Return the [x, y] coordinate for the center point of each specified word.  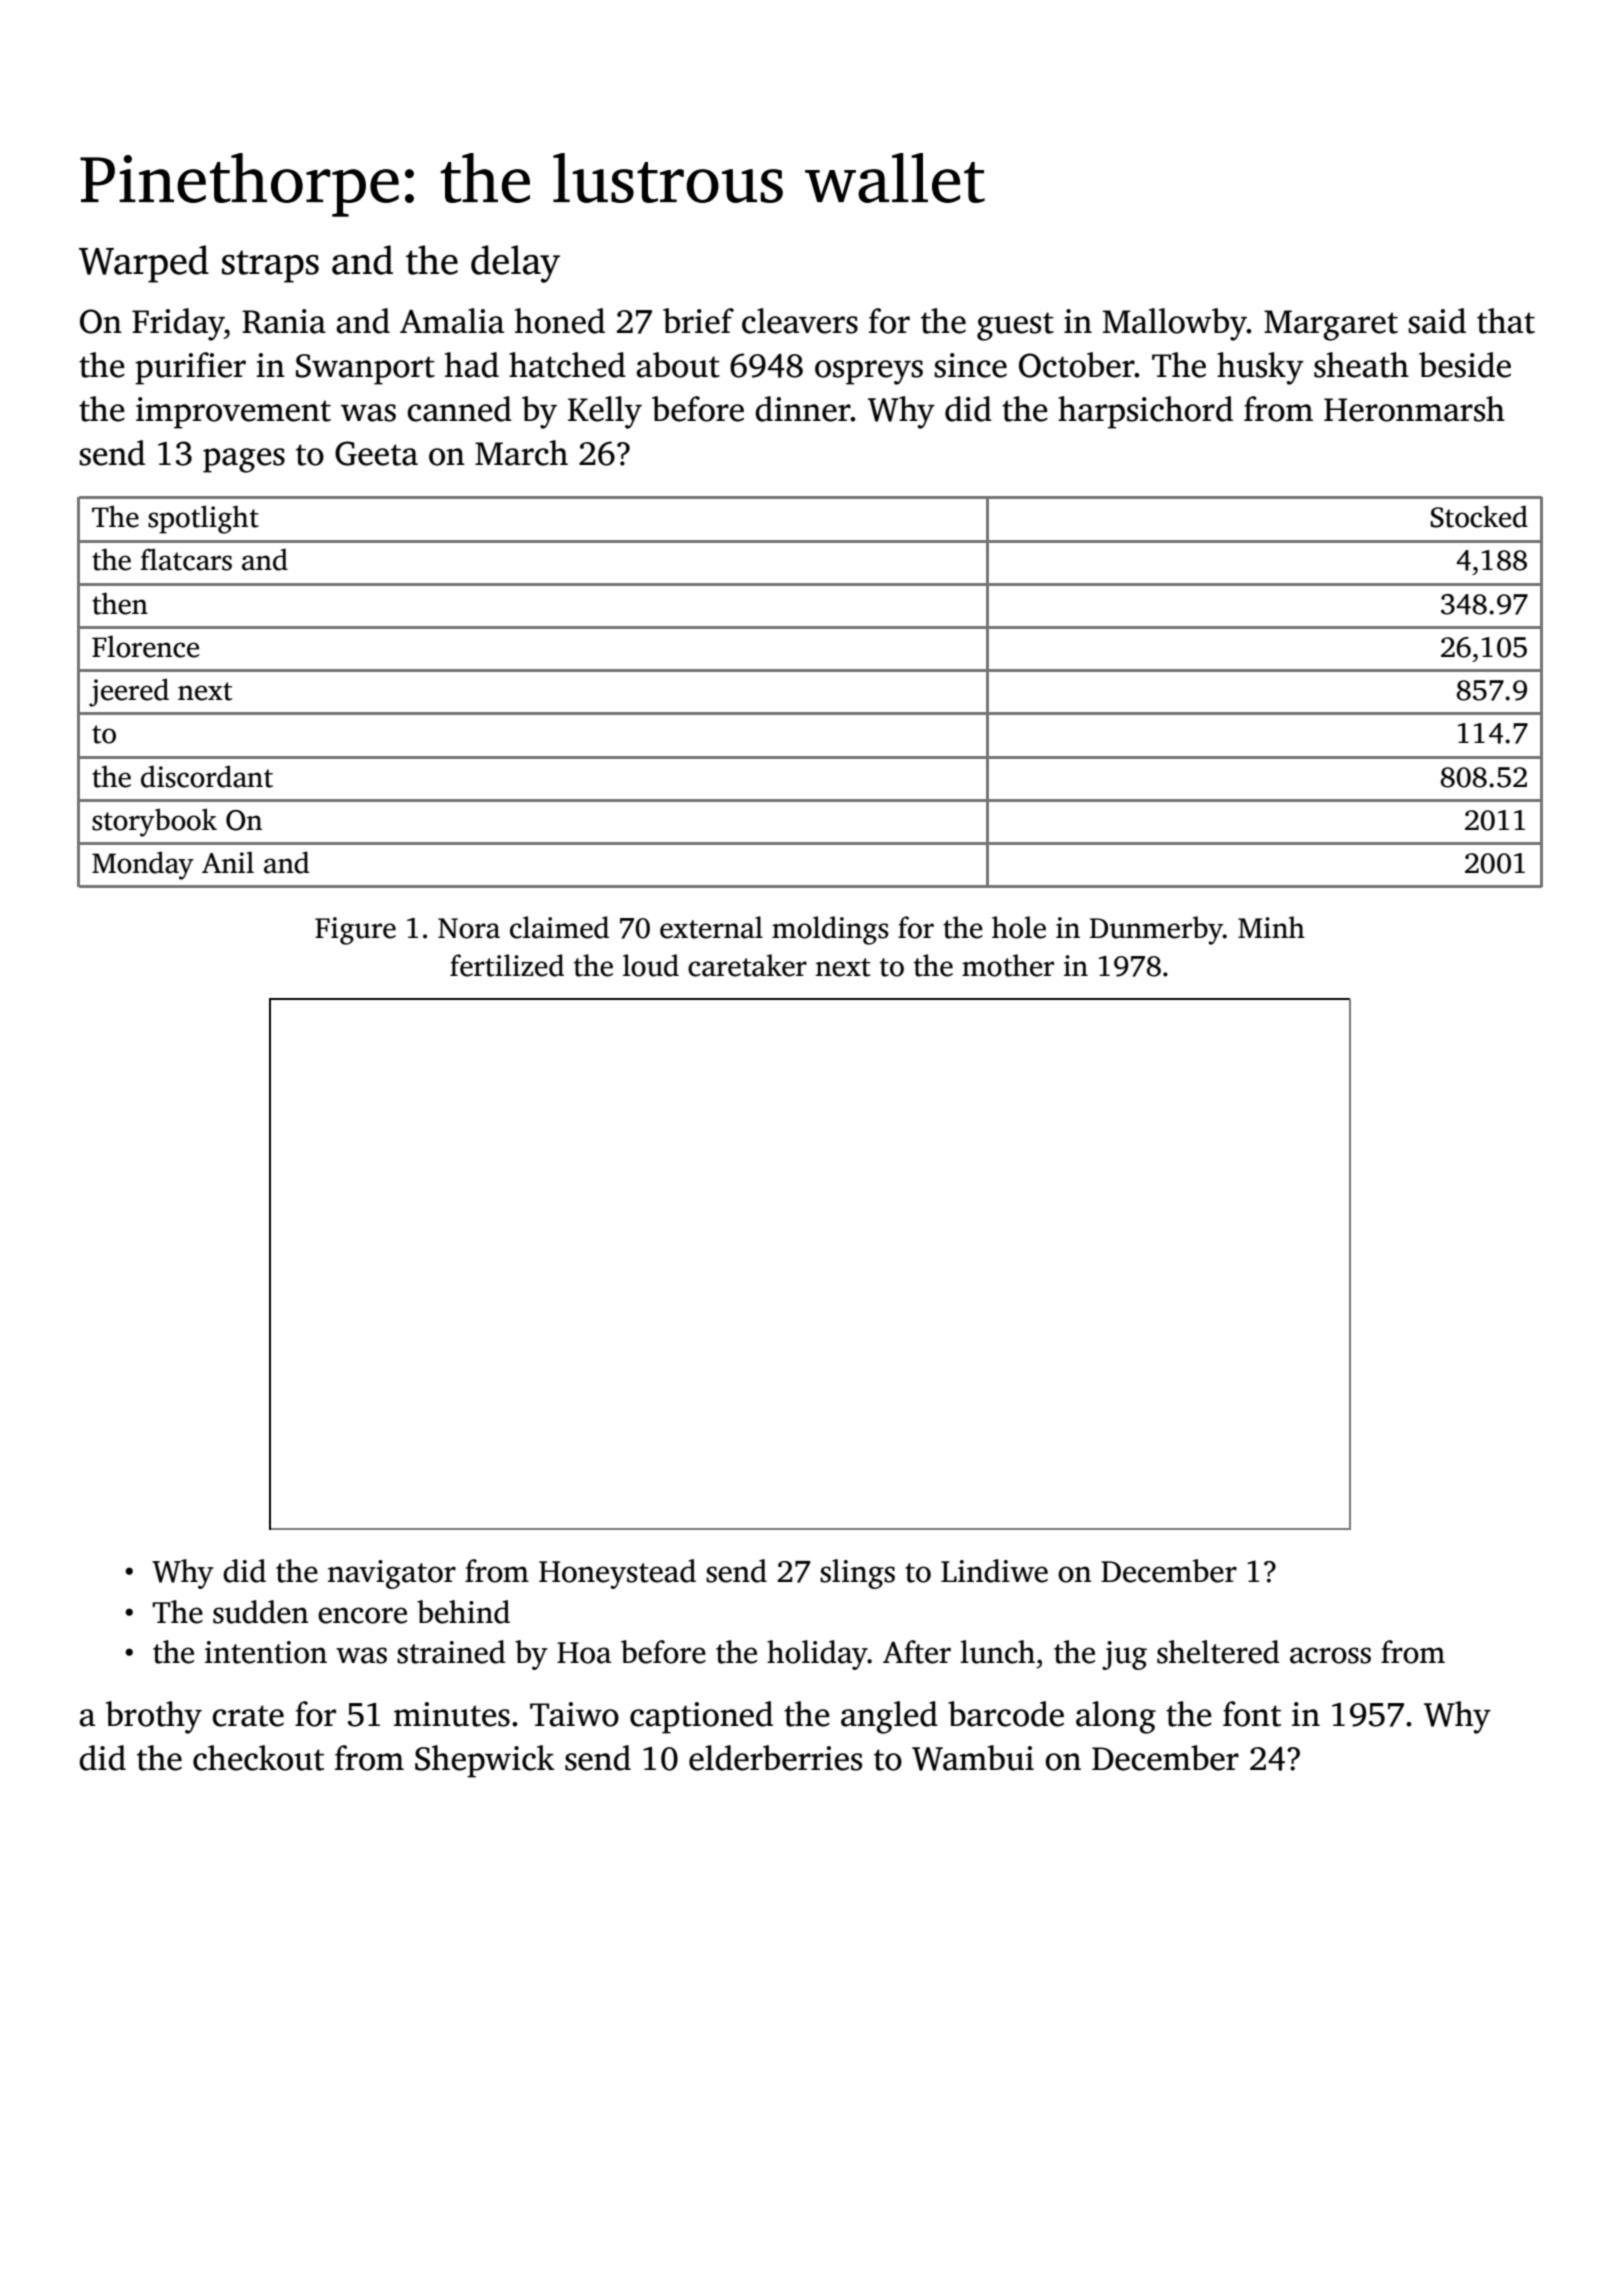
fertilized [507, 965]
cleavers [800, 321]
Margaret [1331, 325]
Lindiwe [994, 1571]
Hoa [584, 1653]
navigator [392, 1574]
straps [270, 266]
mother [1008, 965]
